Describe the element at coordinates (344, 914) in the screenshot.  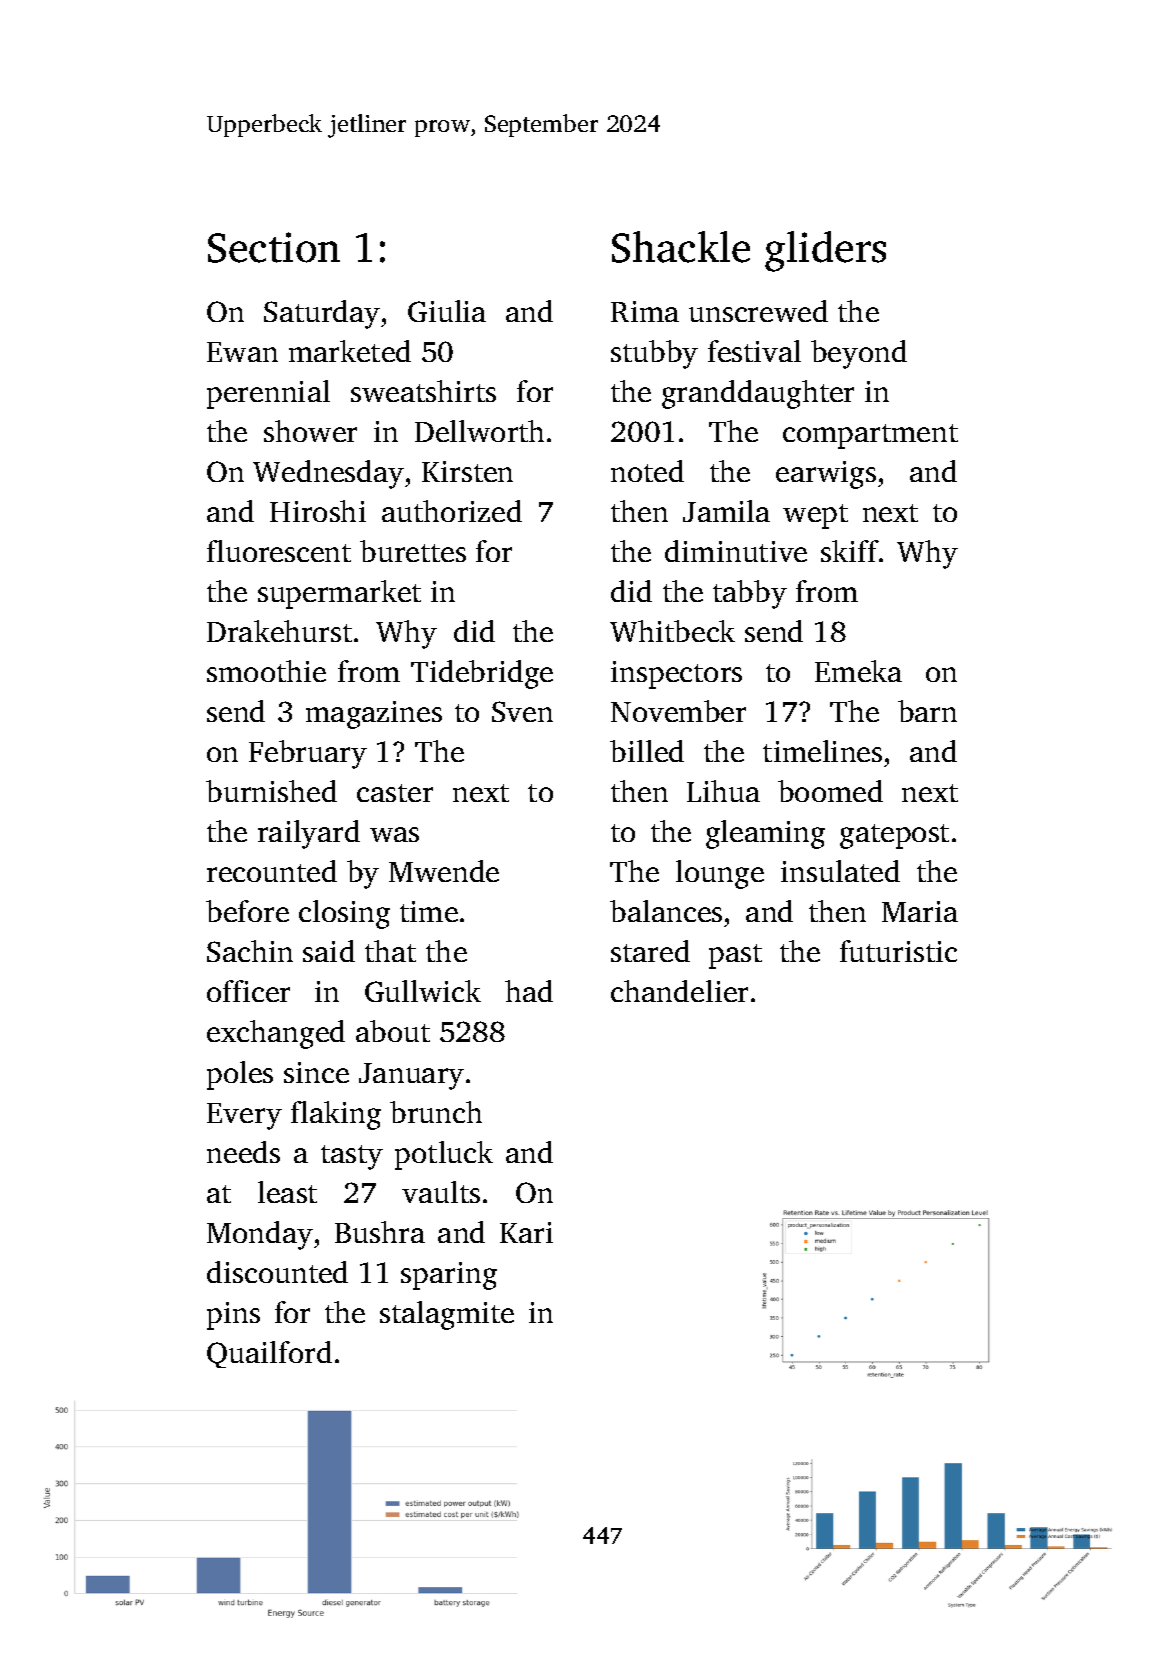
I see `closing` at that location.
